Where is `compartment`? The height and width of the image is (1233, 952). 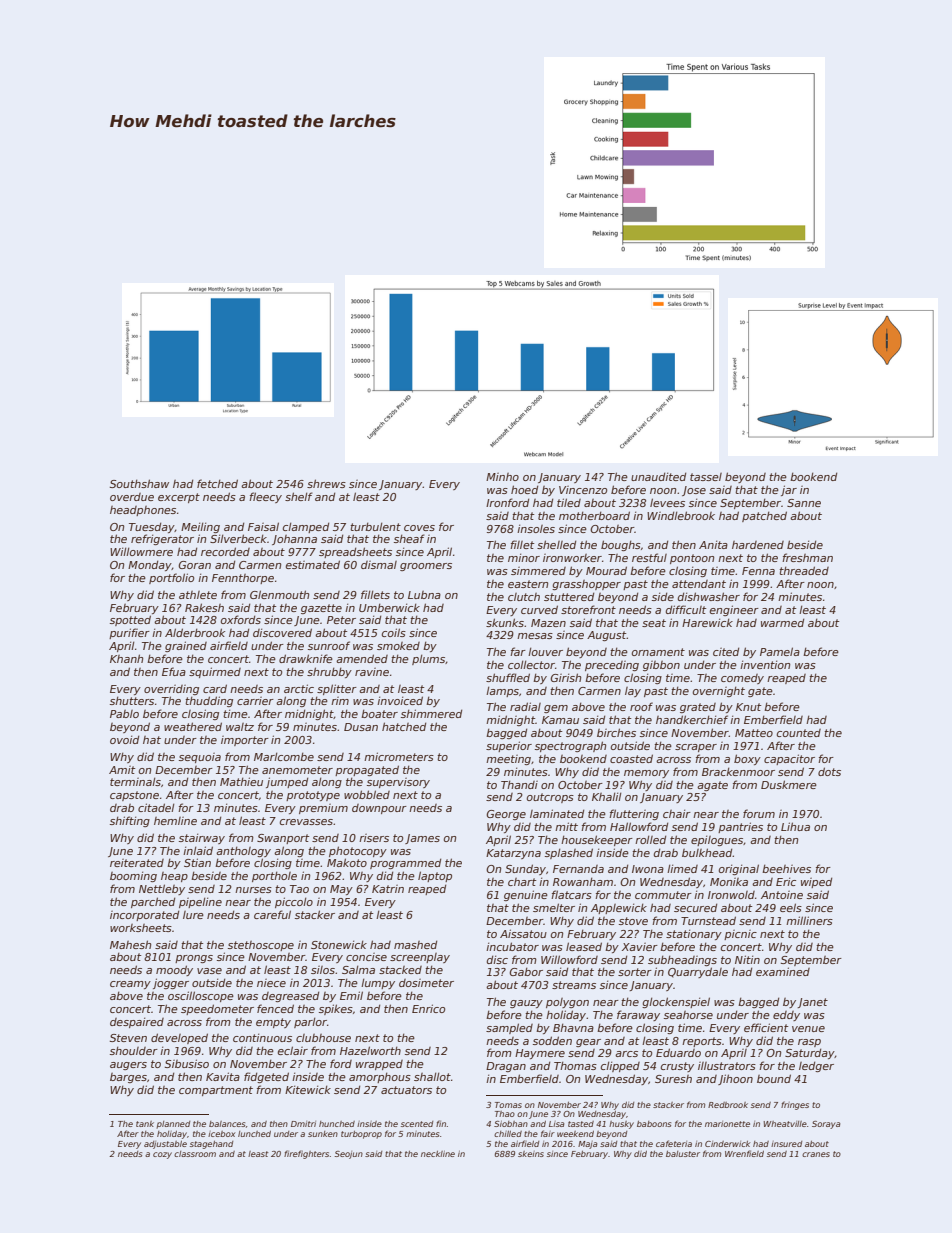 compartment is located at coordinates (216, 1091).
